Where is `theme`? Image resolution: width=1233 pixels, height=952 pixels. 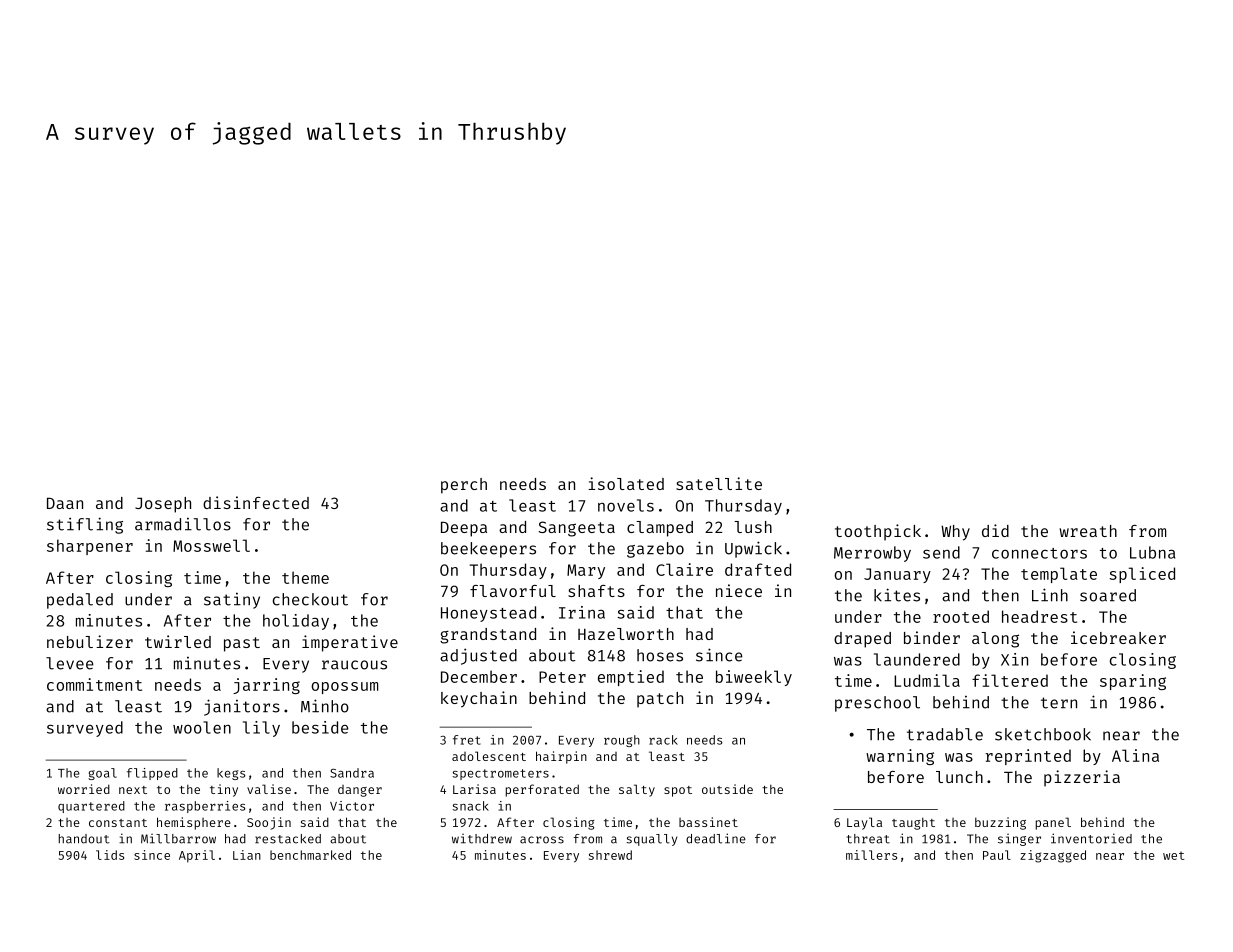 theme is located at coordinates (305, 577).
